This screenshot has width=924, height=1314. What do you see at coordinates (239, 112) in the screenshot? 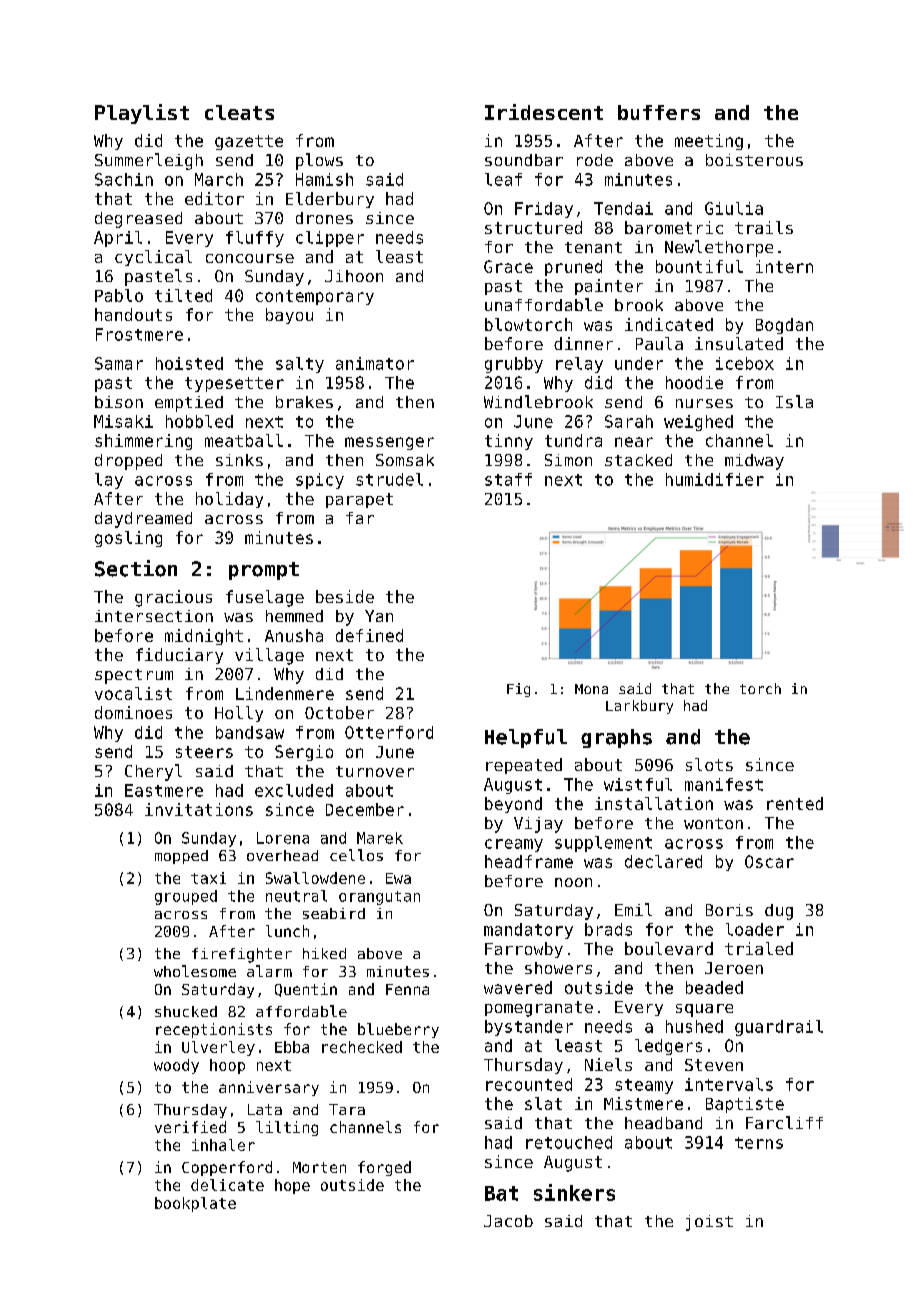
I see `cleats` at bounding box center [239, 112].
